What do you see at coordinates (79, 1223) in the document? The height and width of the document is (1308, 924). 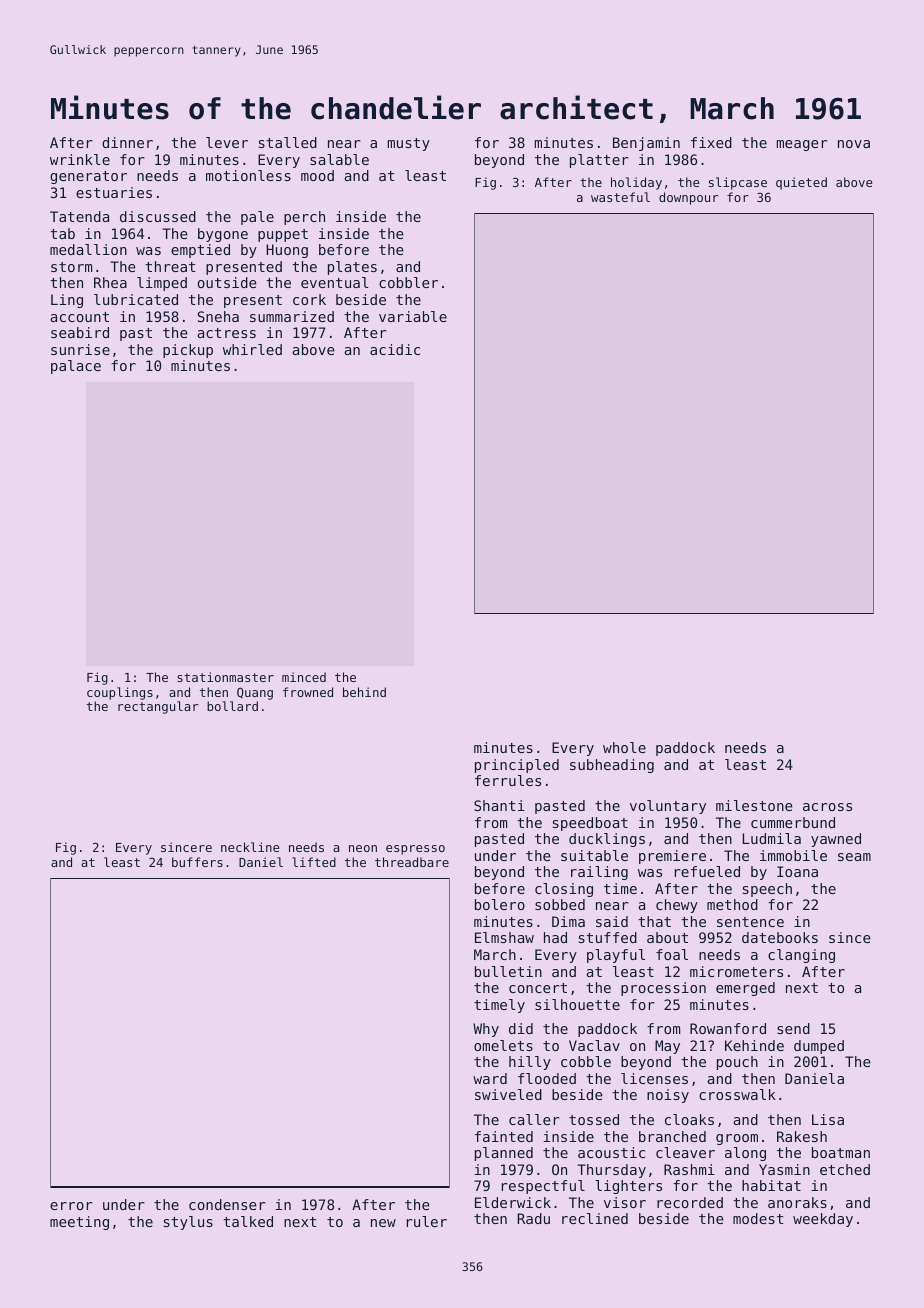 I see `meeting` at bounding box center [79, 1223].
